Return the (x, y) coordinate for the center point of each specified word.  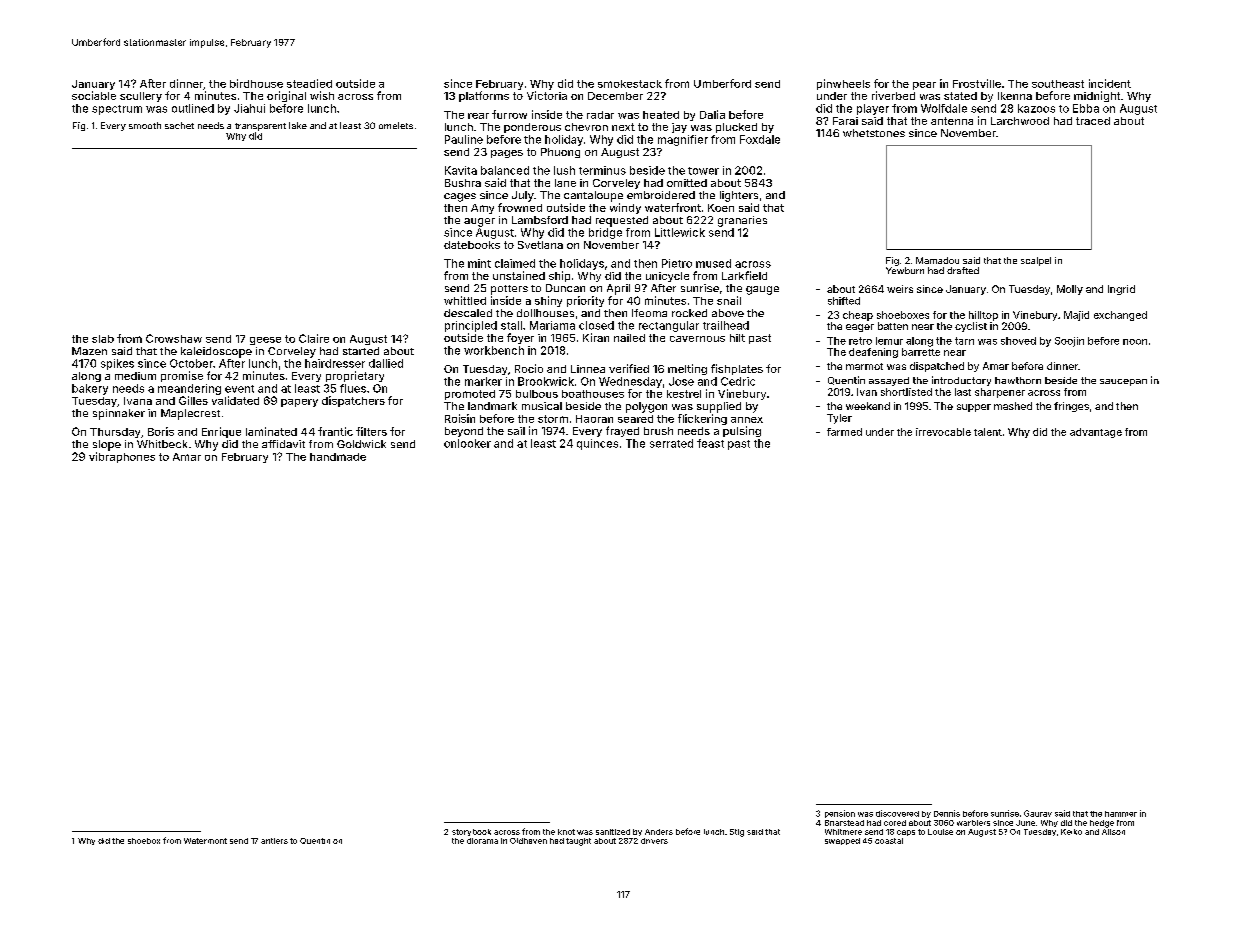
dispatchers (353, 401)
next (623, 127)
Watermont (205, 841)
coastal (889, 841)
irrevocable (943, 432)
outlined (193, 108)
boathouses (593, 394)
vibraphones (122, 457)
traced (1093, 121)
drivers (654, 841)
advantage (1096, 433)
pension (840, 814)
